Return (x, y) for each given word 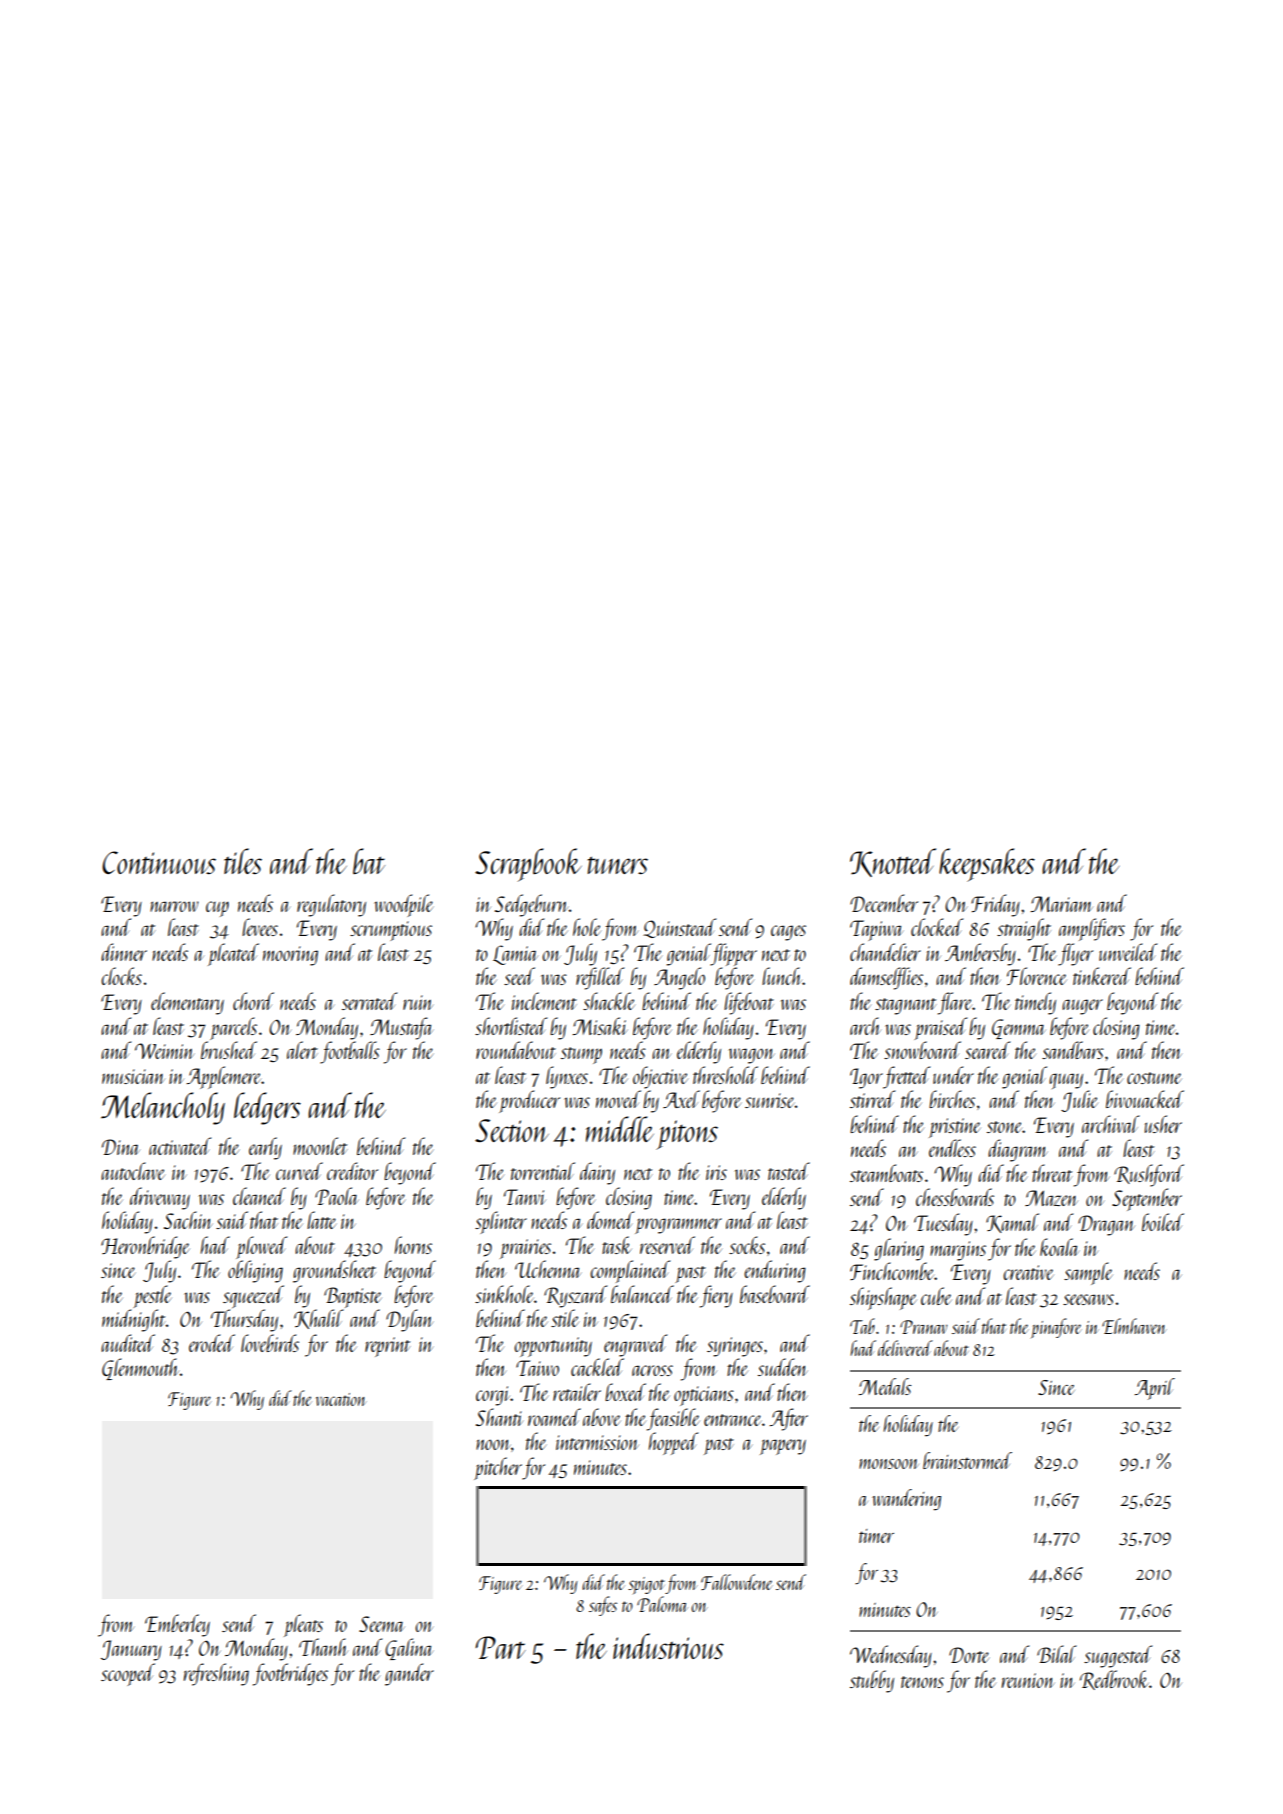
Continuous (159, 862)
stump (581, 1055)
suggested (1118, 1656)
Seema (381, 1624)
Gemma (1018, 1029)
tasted (789, 1171)
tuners (618, 865)
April (1155, 1389)
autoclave (133, 1171)
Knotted (893, 862)
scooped (128, 1674)
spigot (646, 1585)
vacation (341, 1399)
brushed (229, 1050)
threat (1052, 1173)
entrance (732, 1420)
